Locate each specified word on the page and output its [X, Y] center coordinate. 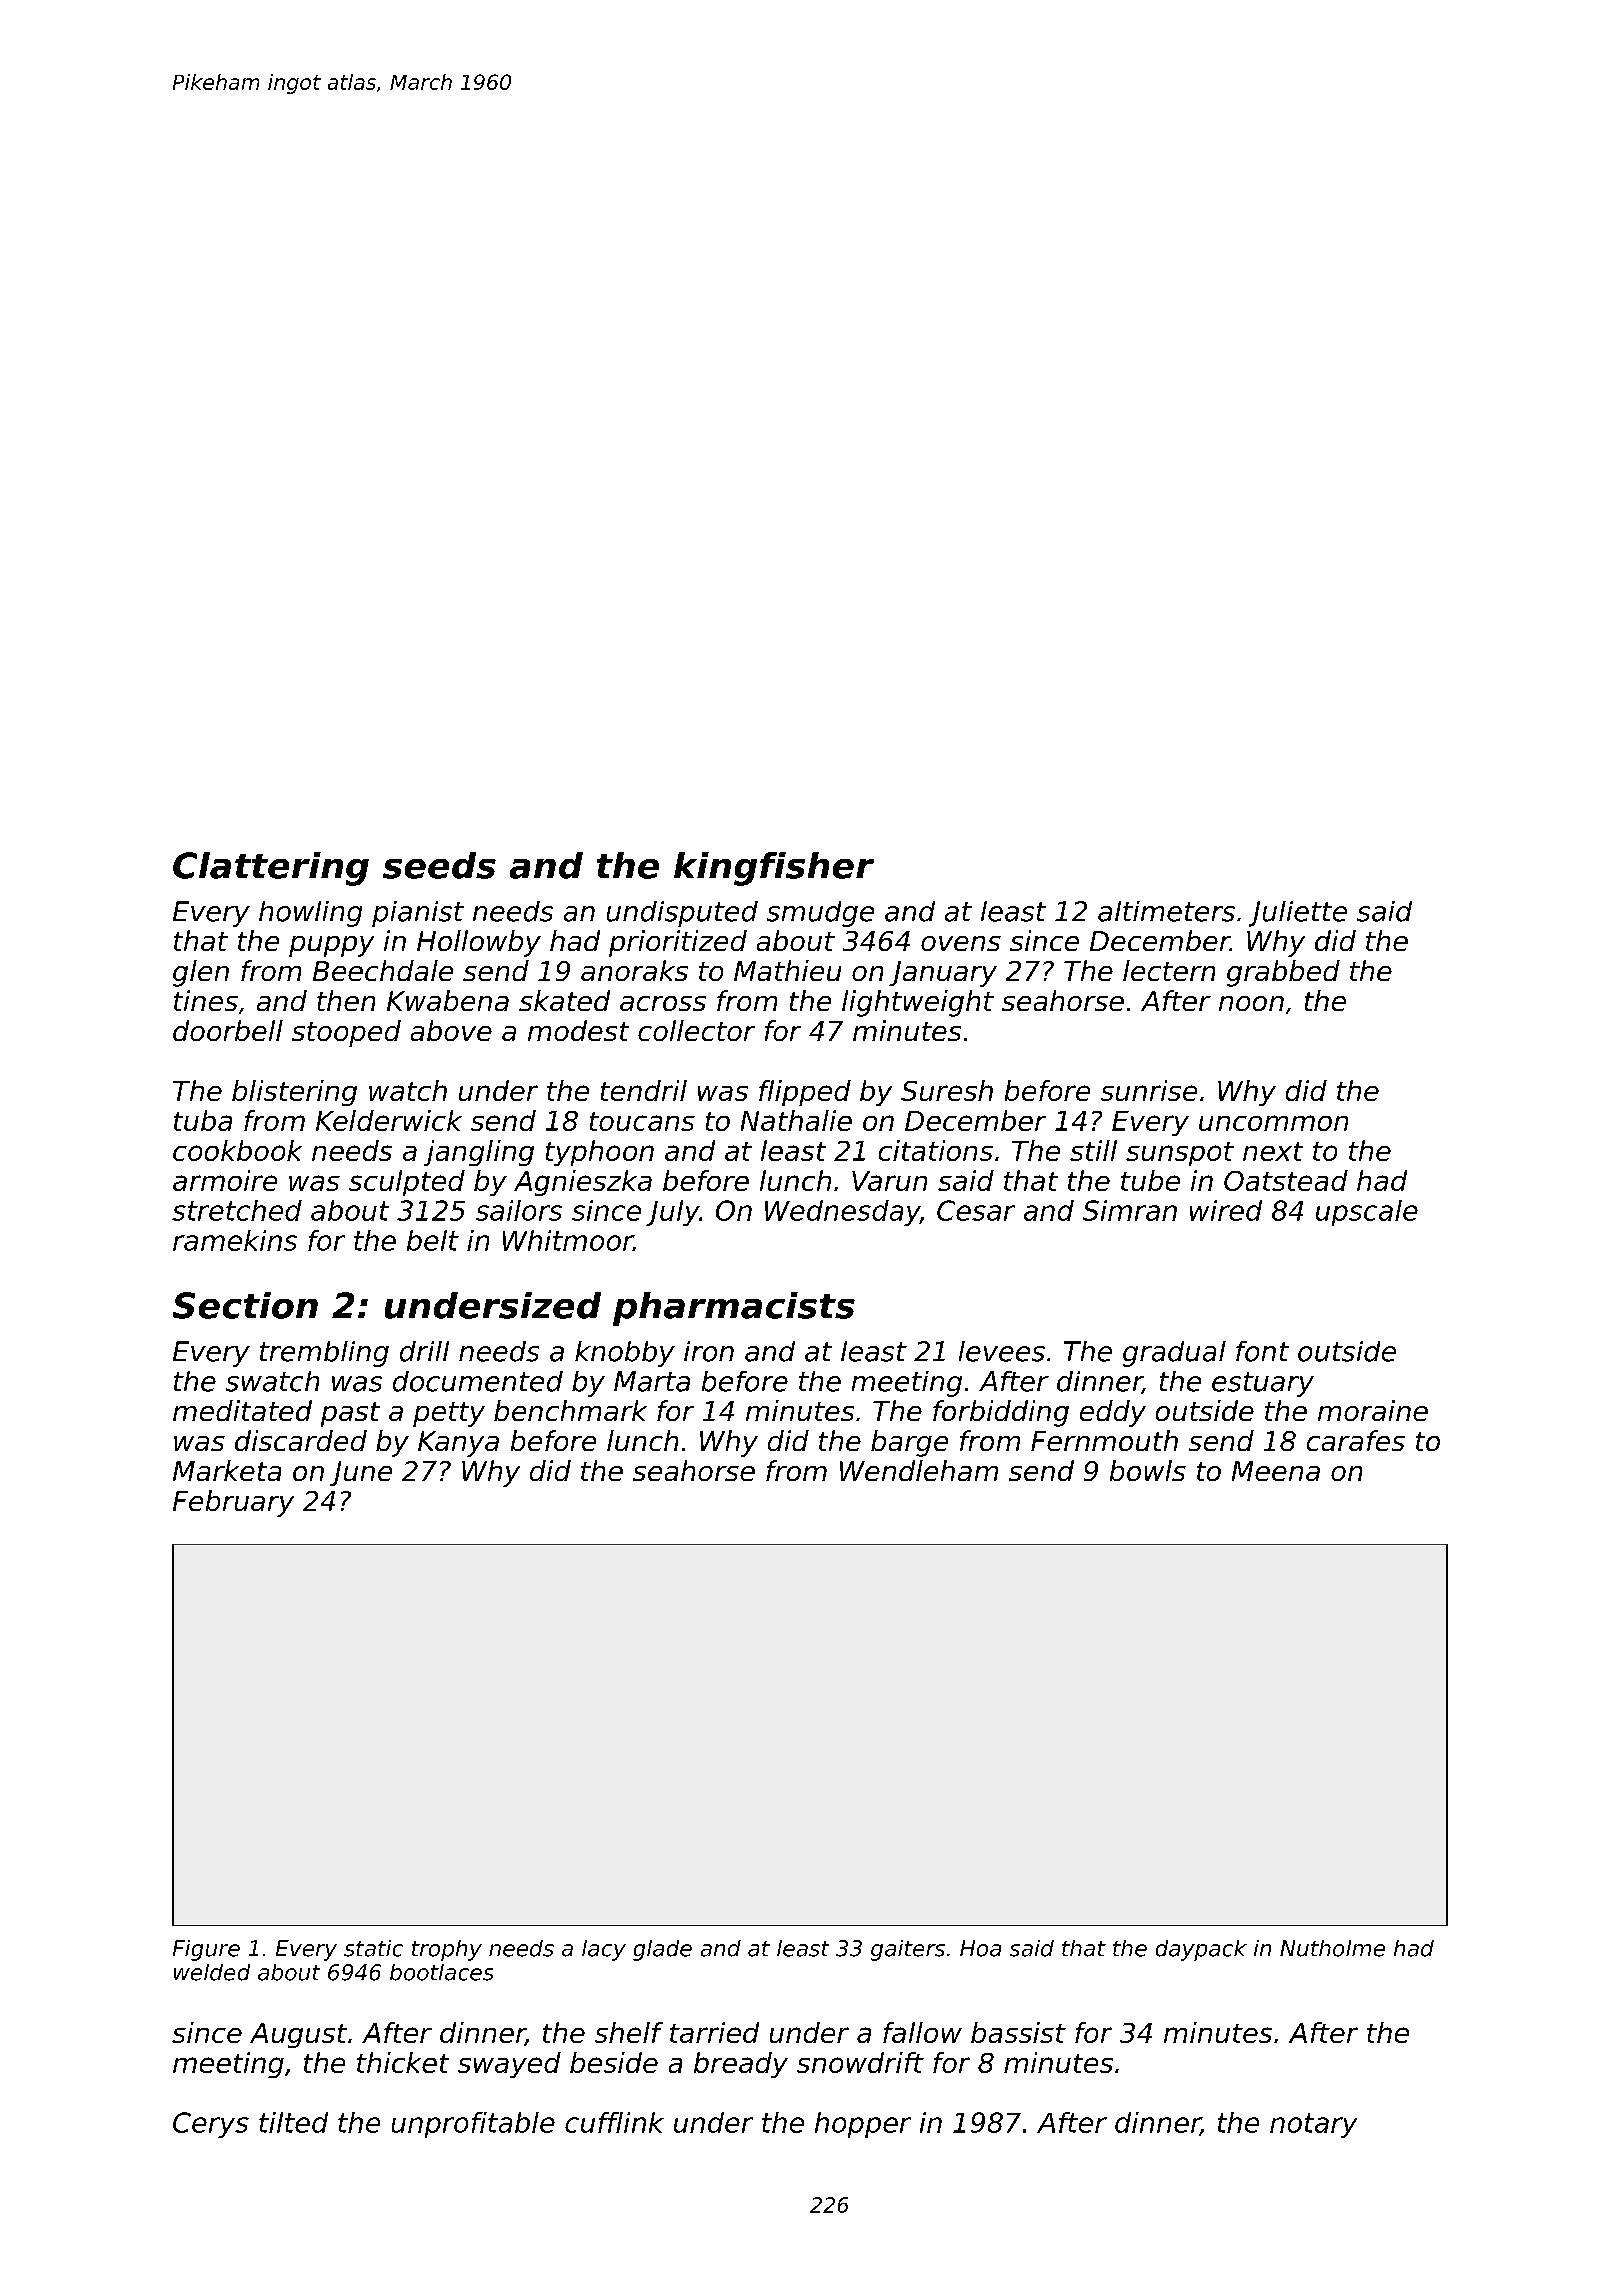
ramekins [235, 1240]
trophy [447, 1950]
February [233, 1503]
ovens [961, 943]
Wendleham [919, 1470]
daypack [1201, 1950]
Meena [1276, 1471]
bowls [1148, 1470]
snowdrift [860, 2062]
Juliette [1298, 914]
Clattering [271, 869]
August [298, 2035]
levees [1002, 1351]
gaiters [908, 1950]
